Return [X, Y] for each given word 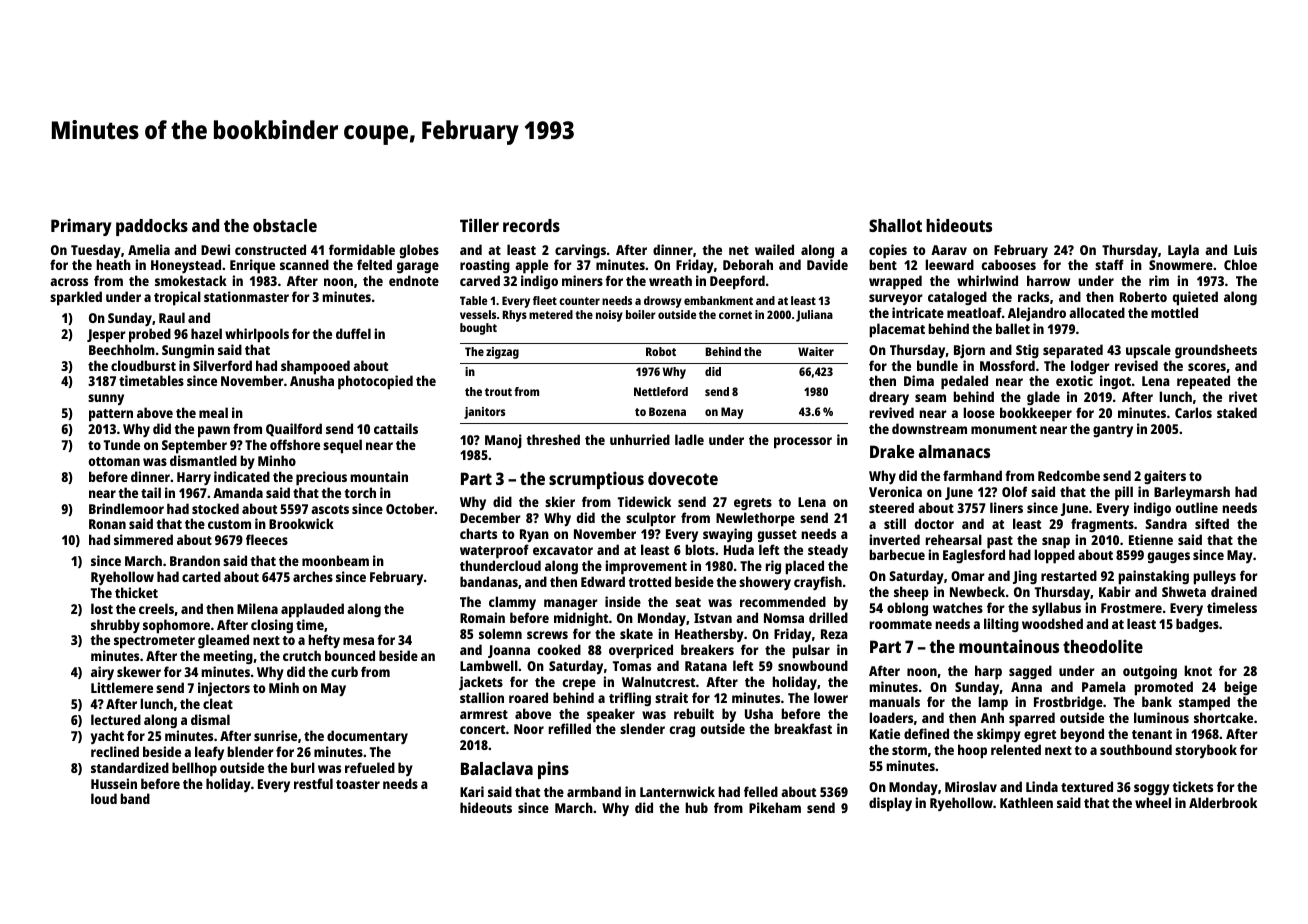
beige [1240, 688]
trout [498, 392]
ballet [1013, 328]
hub [696, 807]
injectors [224, 689]
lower [831, 697]
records [531, 225]
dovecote [683, 478]
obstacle [285, 225]
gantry [1113, 431]
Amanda [238, 492]
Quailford [294, 430]
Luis [1245, 249]
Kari [472, 791]
